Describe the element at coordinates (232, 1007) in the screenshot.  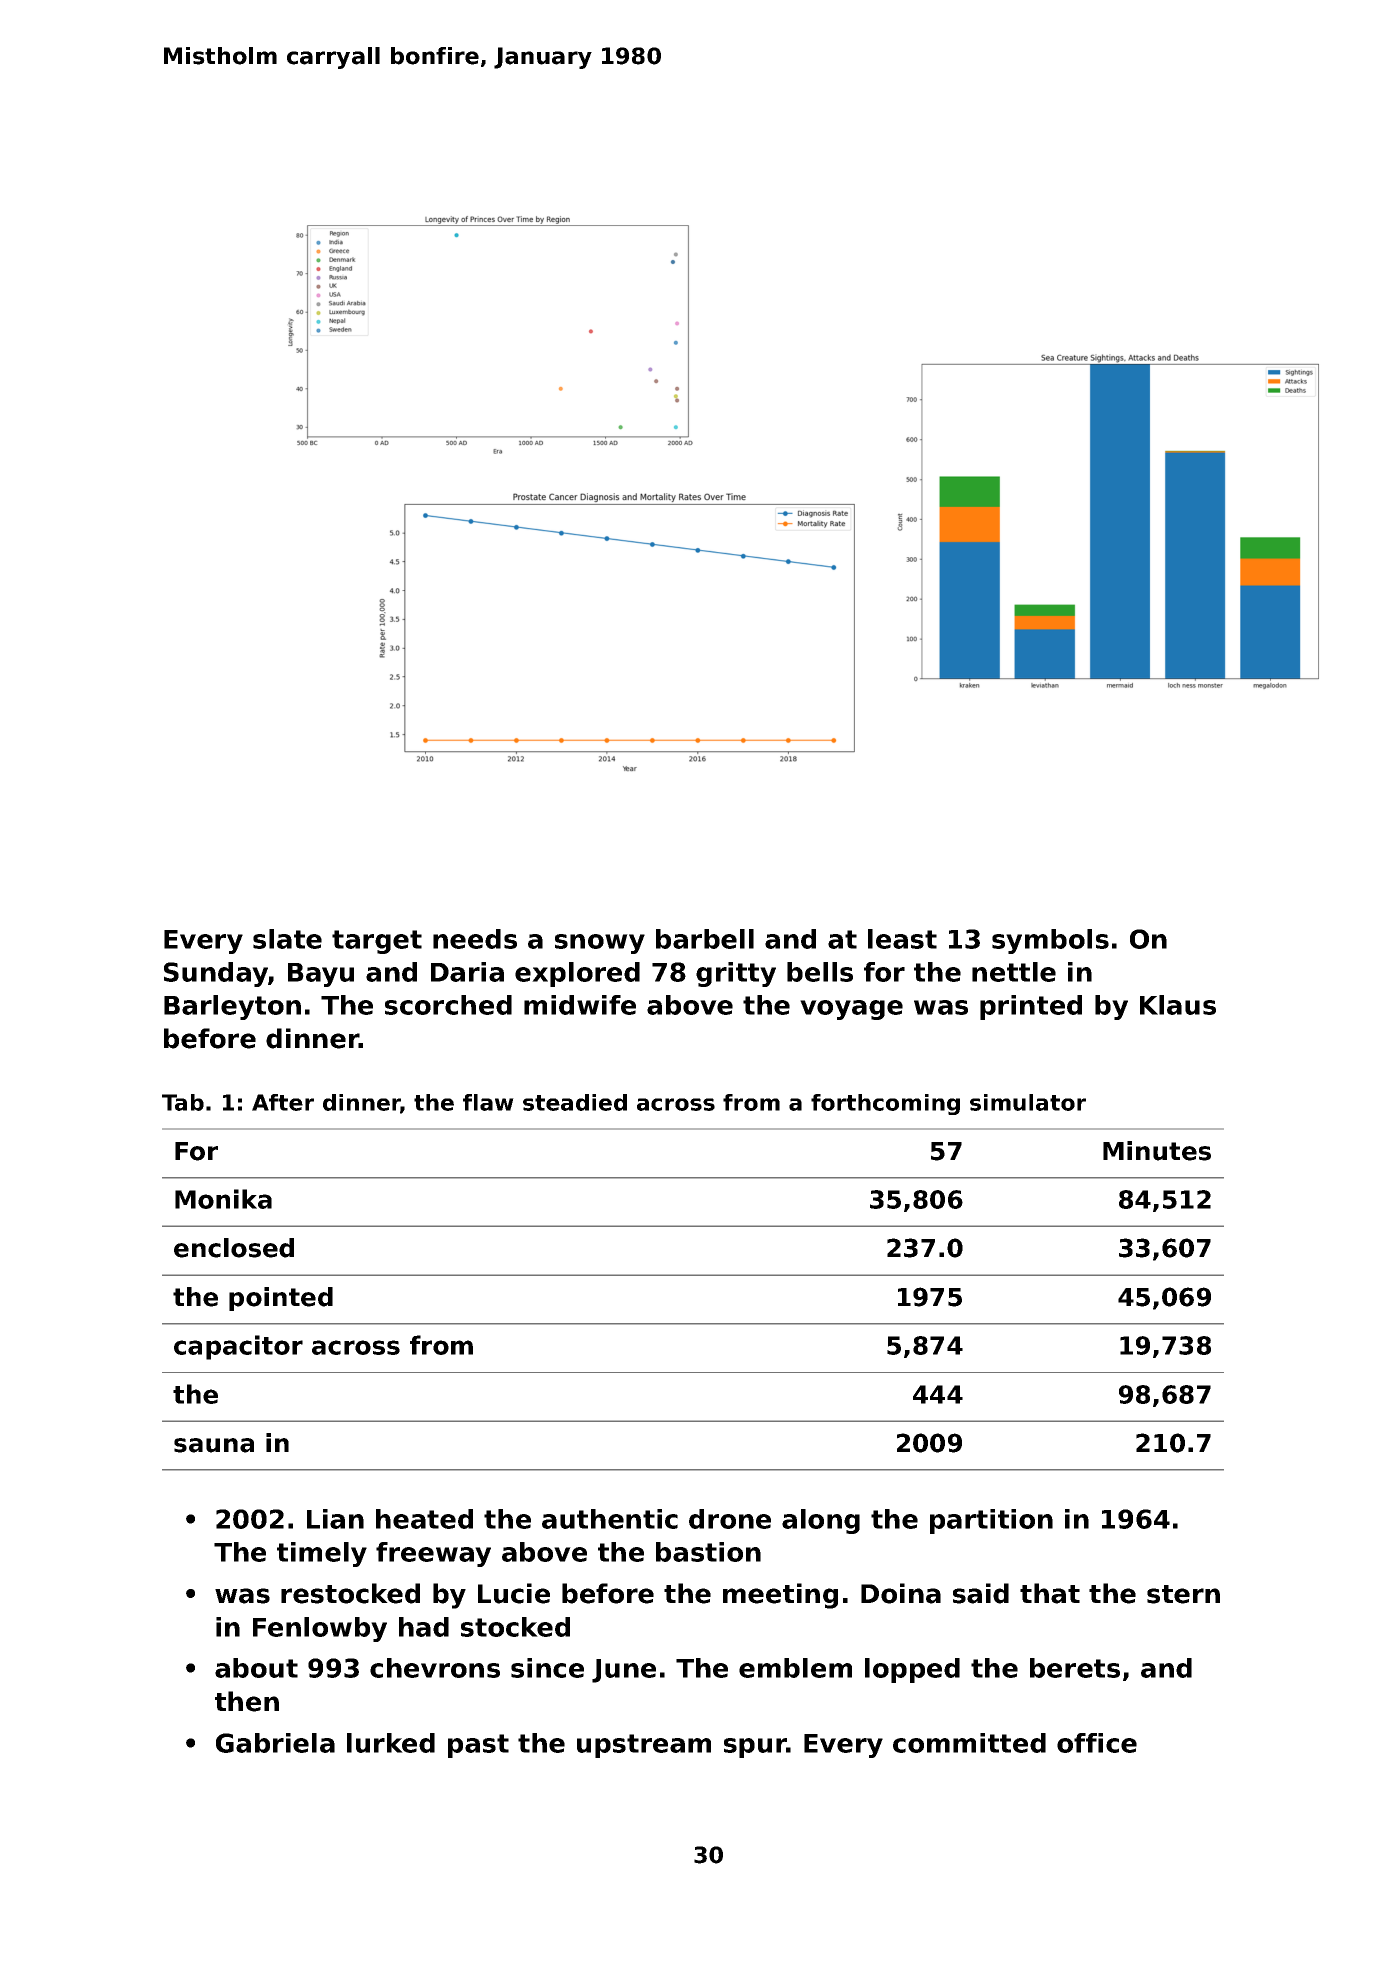
I see `Barleyton` at that location.
